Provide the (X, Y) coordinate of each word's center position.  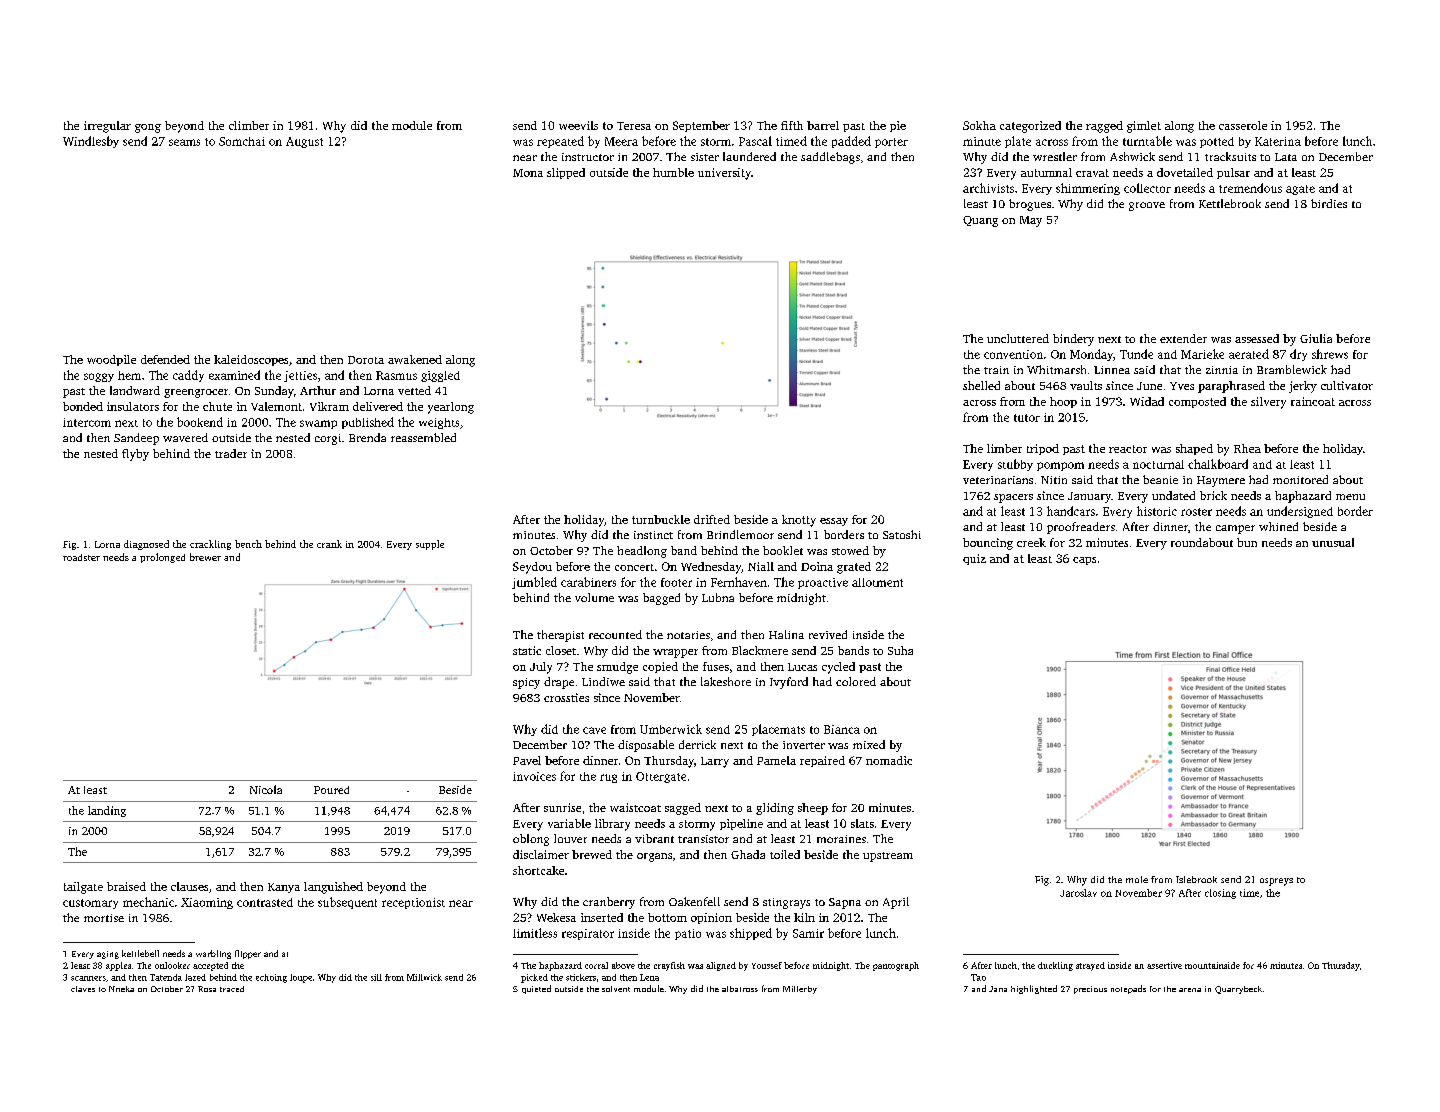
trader (231, 453)
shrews (1330, 354)
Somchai (242, 141)
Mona (528, 173)
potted (1217, 142)
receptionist (413, 903)
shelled (981, 385)
